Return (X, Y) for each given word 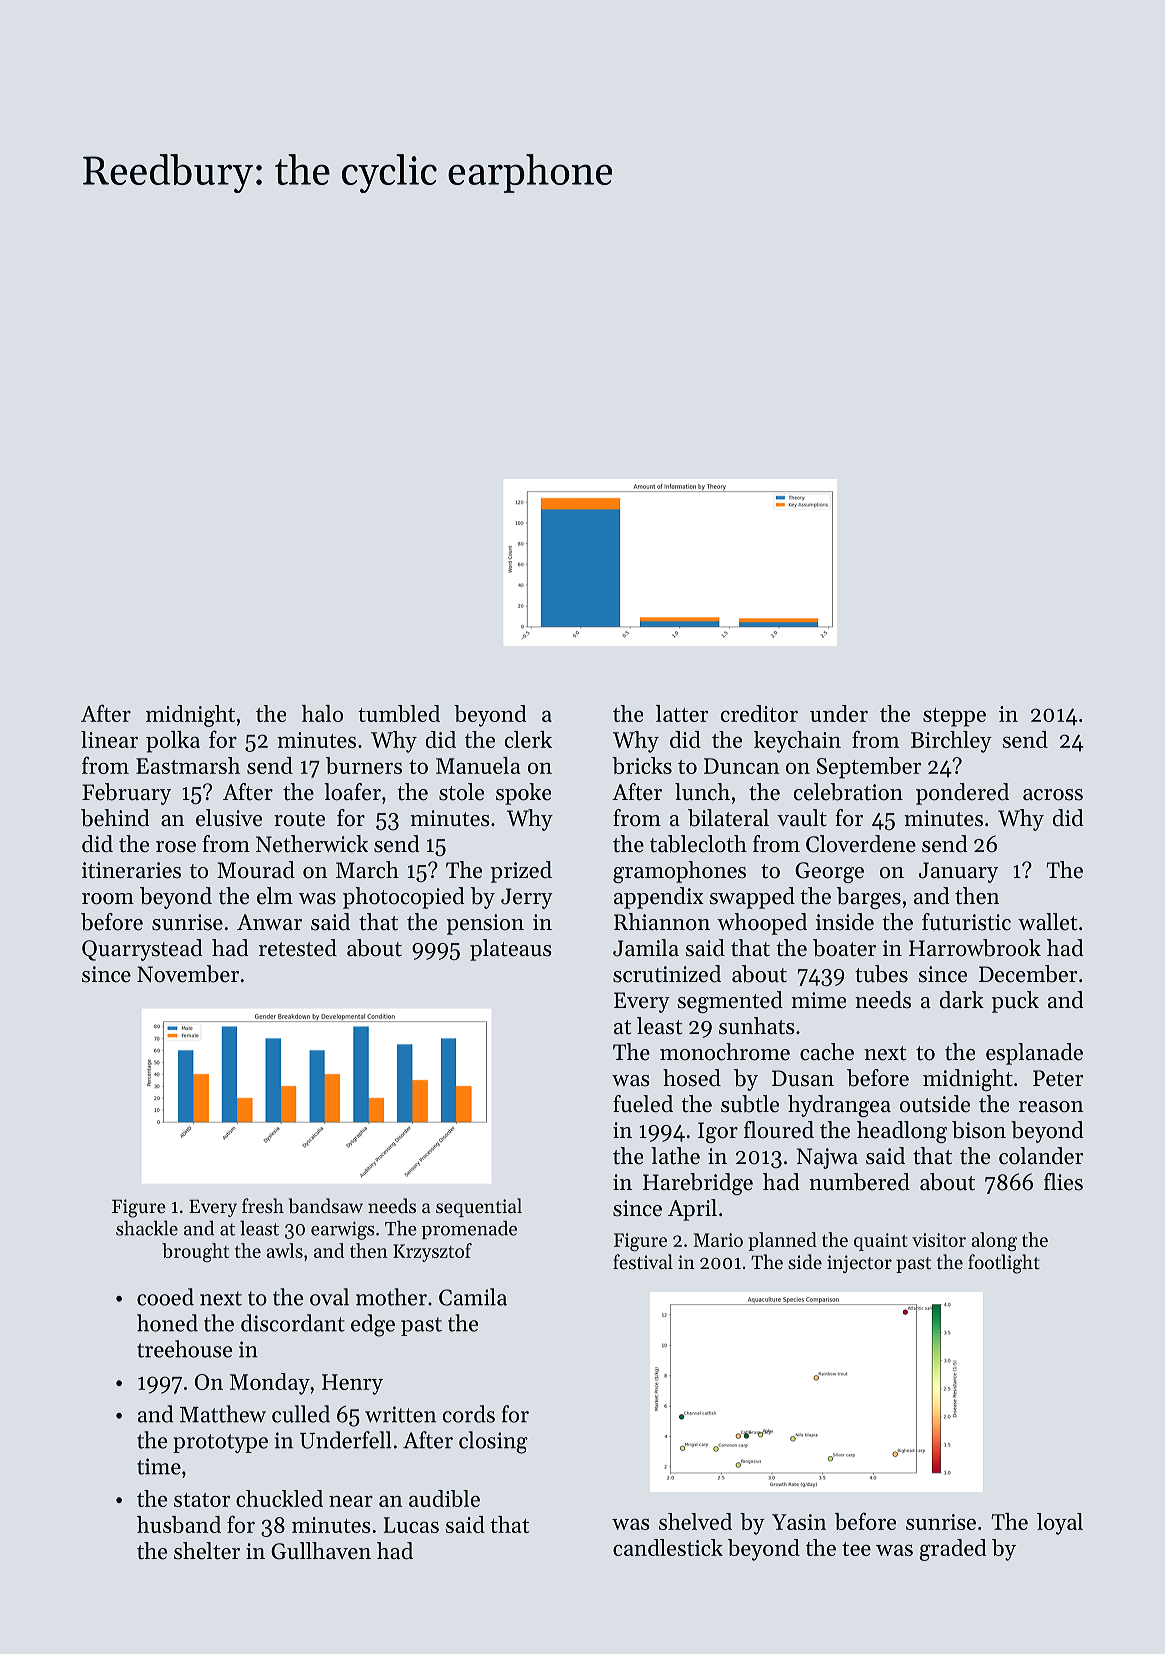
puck (1015, 1002)
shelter (207, 1551)
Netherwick (312, 844)
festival (643, 1261)
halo (322, 713)
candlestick (668, 1547)
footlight (1004, 1264)
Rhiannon (662, 922)
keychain (797, 742)
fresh (263, 1205)
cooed (165, 1297)
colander (1041, 1156)
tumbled (399, 713)
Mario (718, 1240)
